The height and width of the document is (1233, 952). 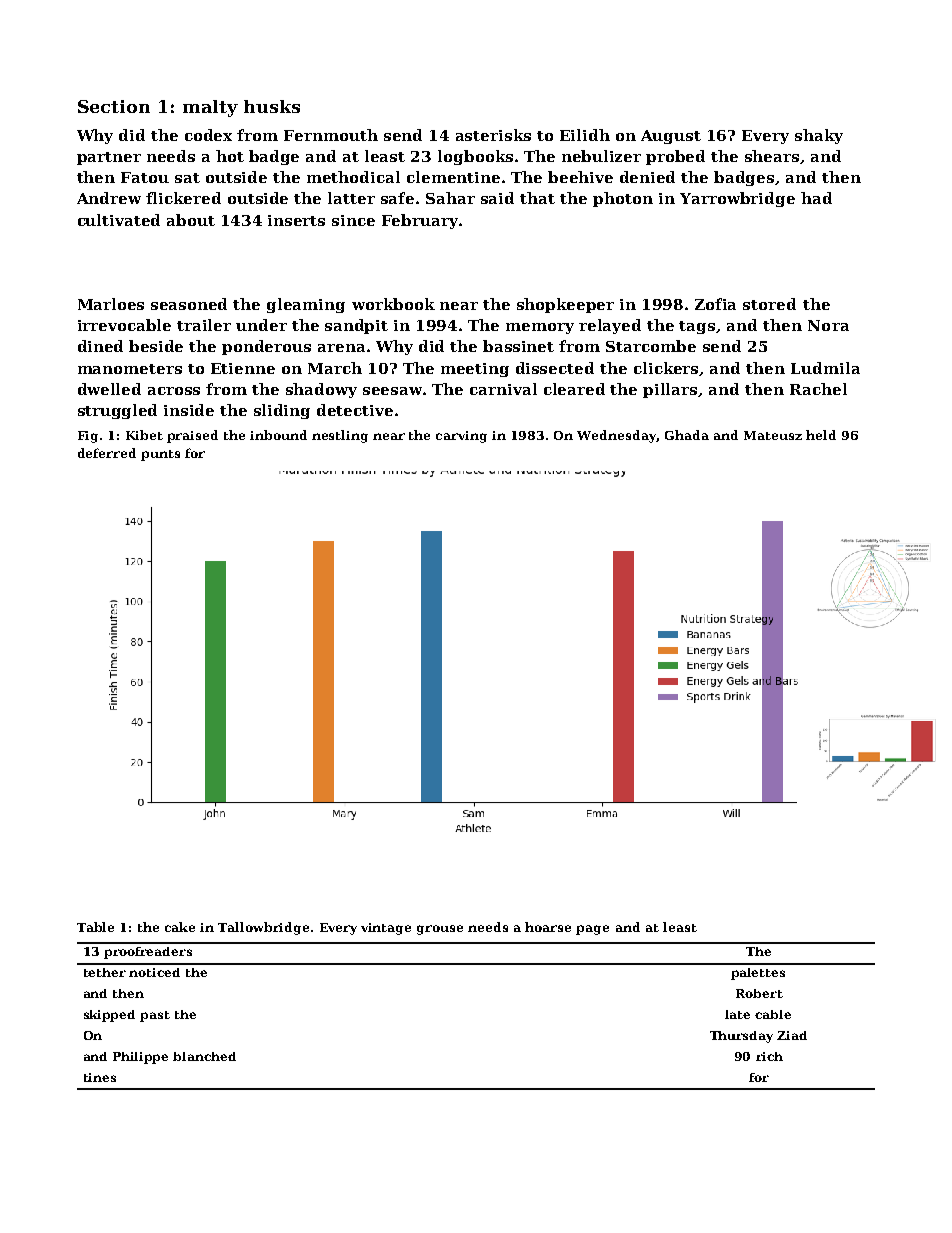 What do you see at coordinates (145, 177) in the document?
I see `Fatou` at bounding box center [145, 177].
